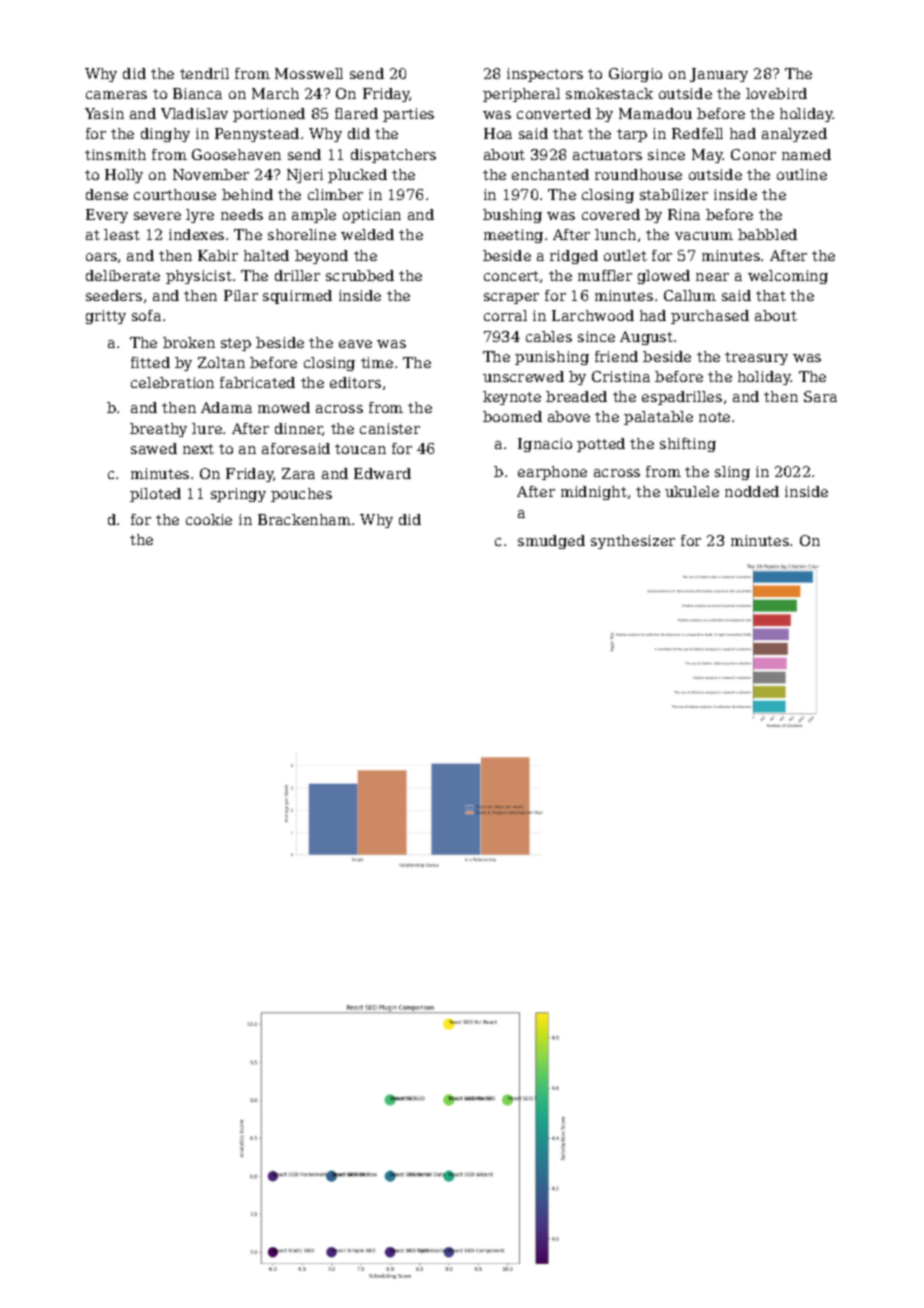 This document has width=924, height=1308. Describe the element at coordinates (155, 495) in the document. I see `piloted` at that location.
